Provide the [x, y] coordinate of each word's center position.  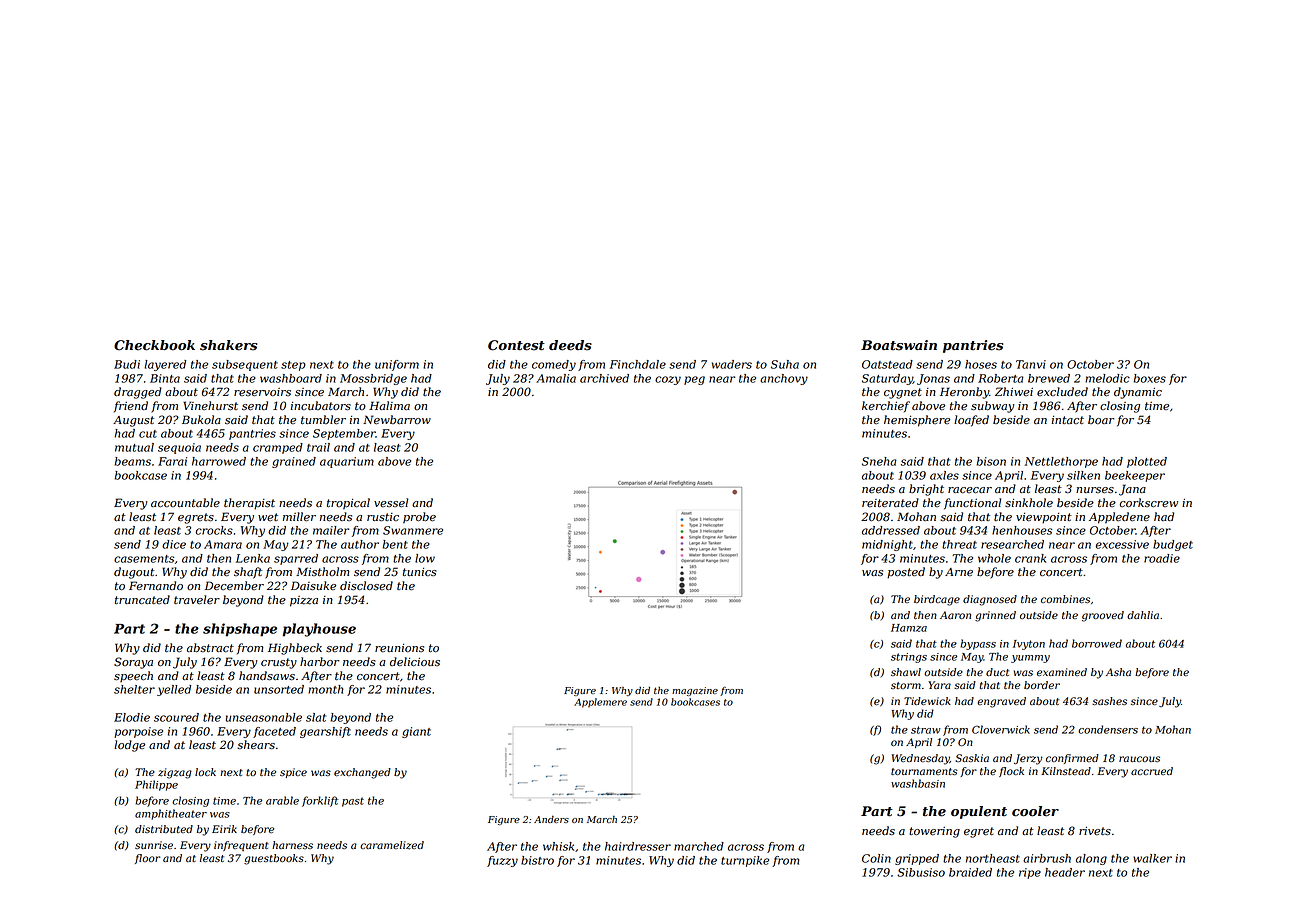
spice [293, 773]
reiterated [890, 503]
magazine [695, 691]
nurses [1095, 490]
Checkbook [154, 345]
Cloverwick [1001, 729]
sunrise [154, 845]
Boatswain [899, 345]
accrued [1152, 771]
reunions [399, 648]
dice [174, 544]
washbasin [918, 783]
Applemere [600, 703]
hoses [981, 364]
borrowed [1097, 643]
